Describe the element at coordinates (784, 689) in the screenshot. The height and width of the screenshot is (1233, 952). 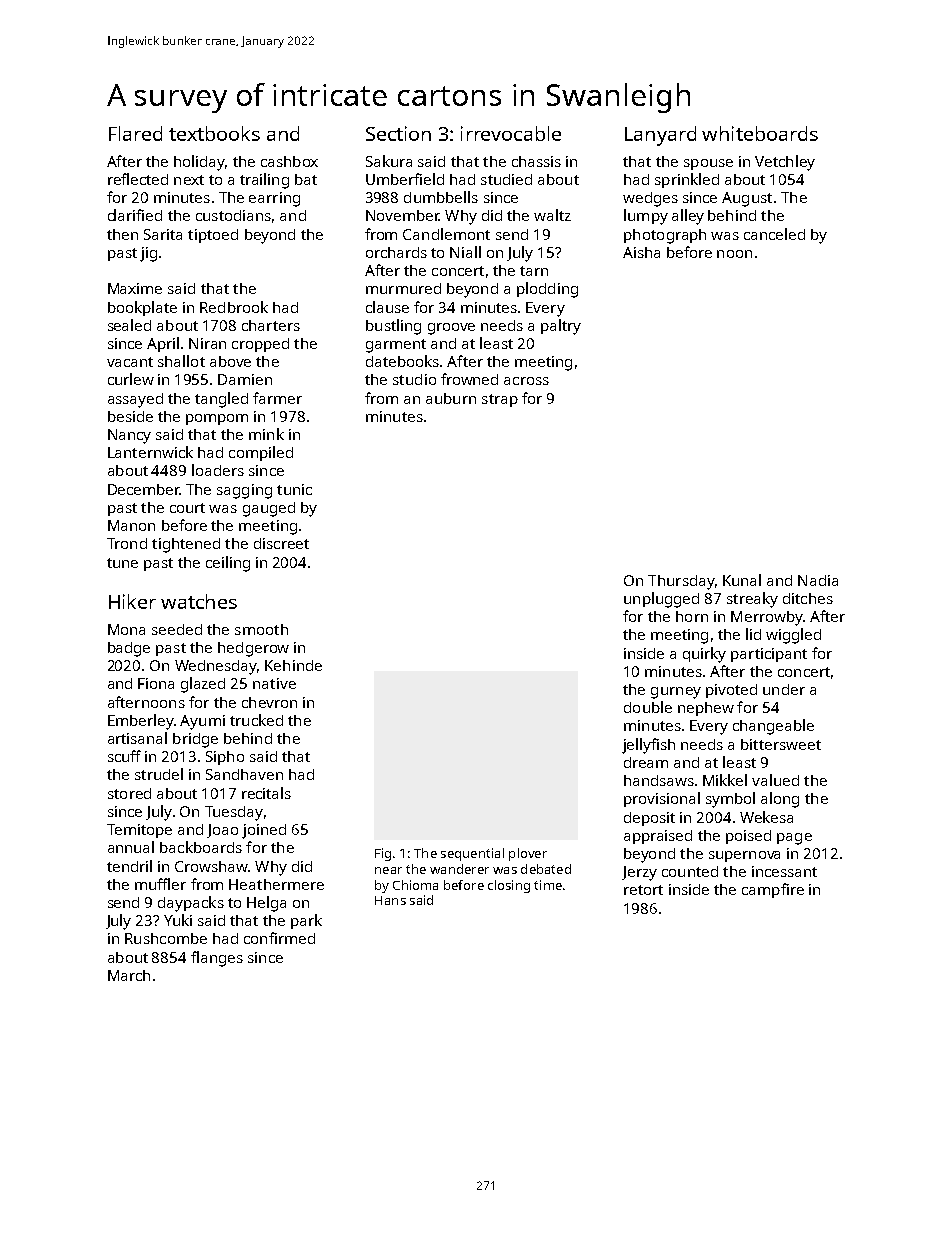
I see `under` at that location.
